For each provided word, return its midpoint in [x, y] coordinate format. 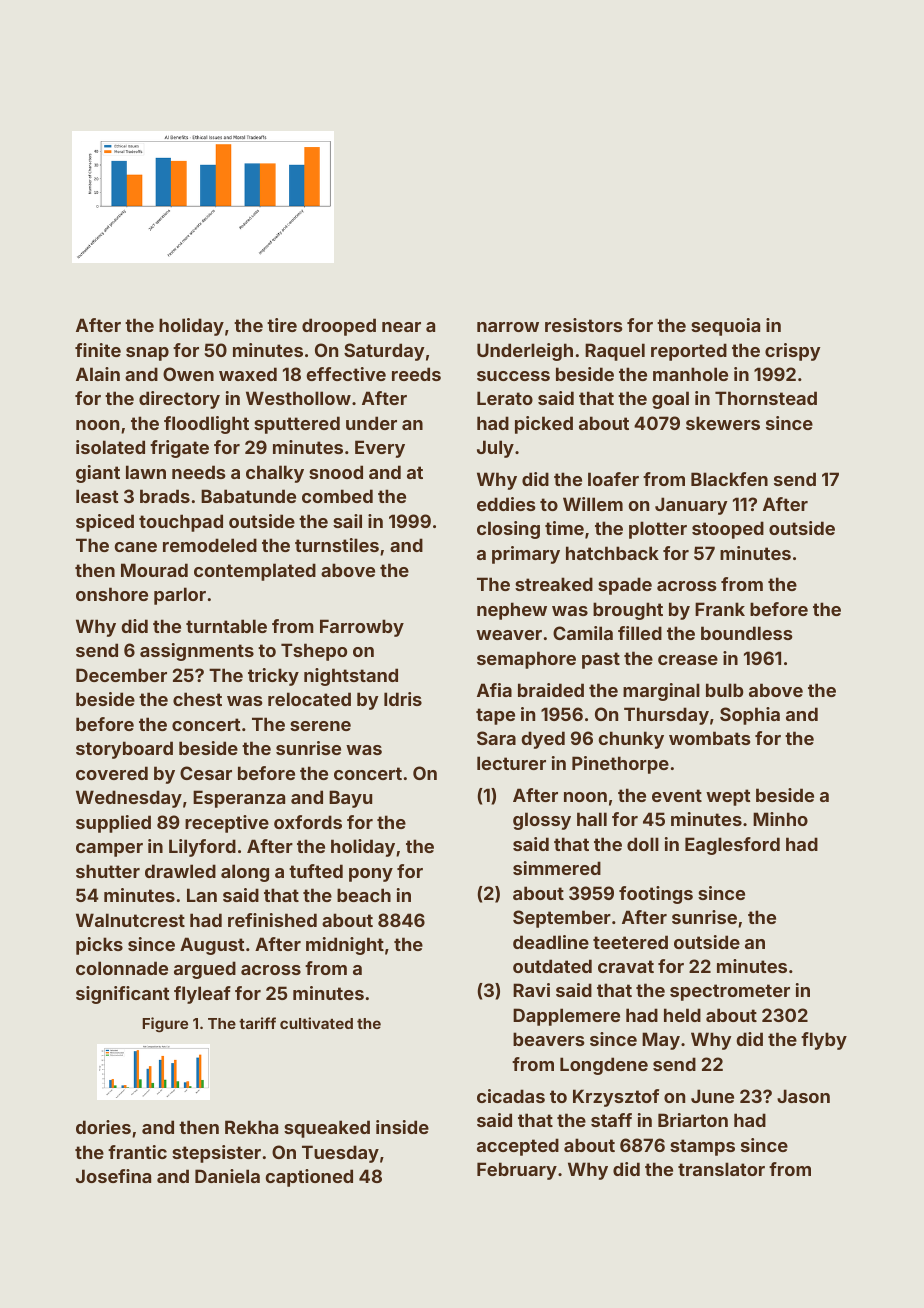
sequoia [725, 327]
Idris [403, 699]
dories [103, 1127]
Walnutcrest [130, 920]
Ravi [531, 990]
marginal [661, 692]
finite [98, 350]
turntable [226, 626]
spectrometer [730, 992]
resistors [583, 325]
